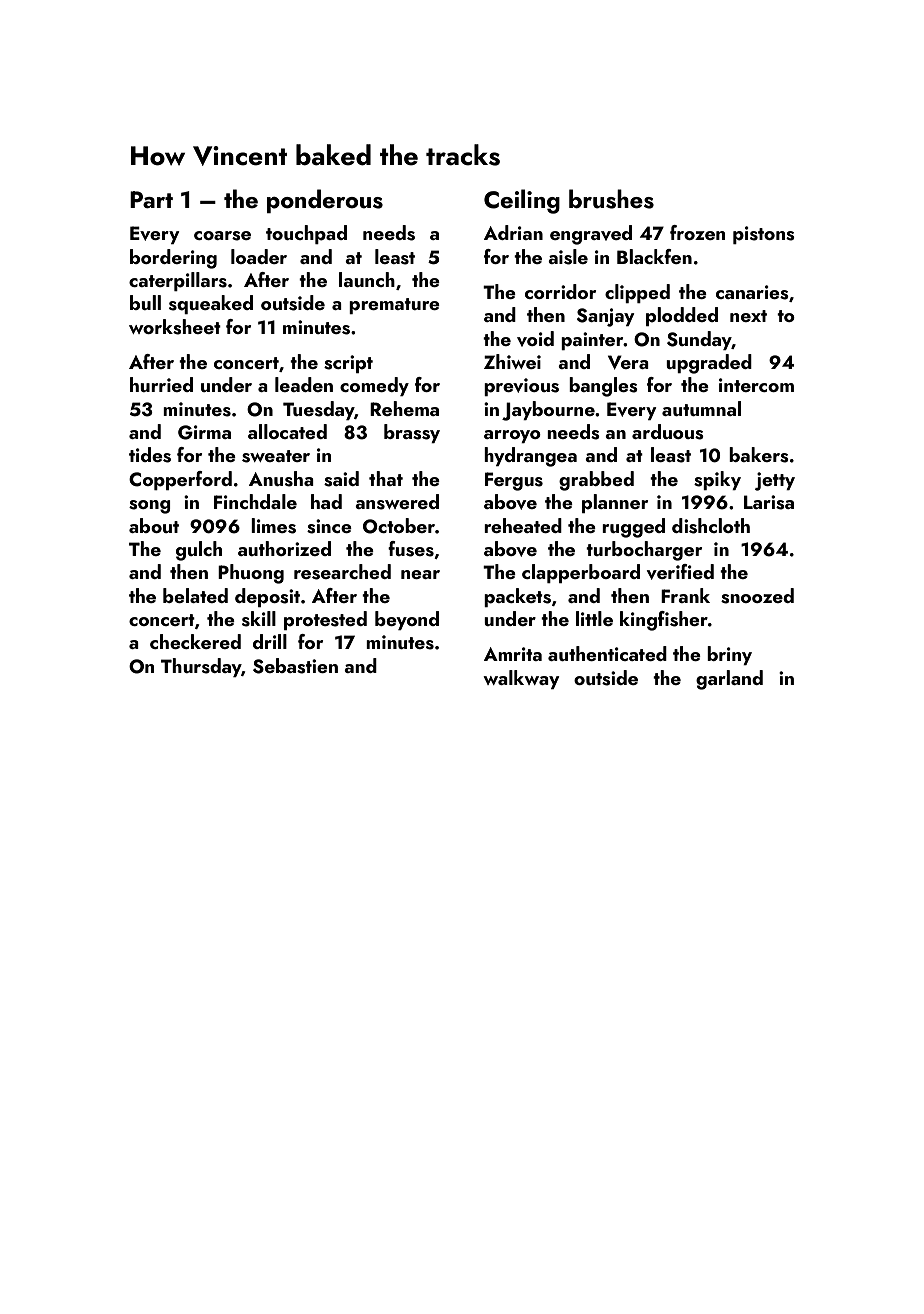 The width and height of the page is (924, 1314). I want to click on void, so click(535, 339).
